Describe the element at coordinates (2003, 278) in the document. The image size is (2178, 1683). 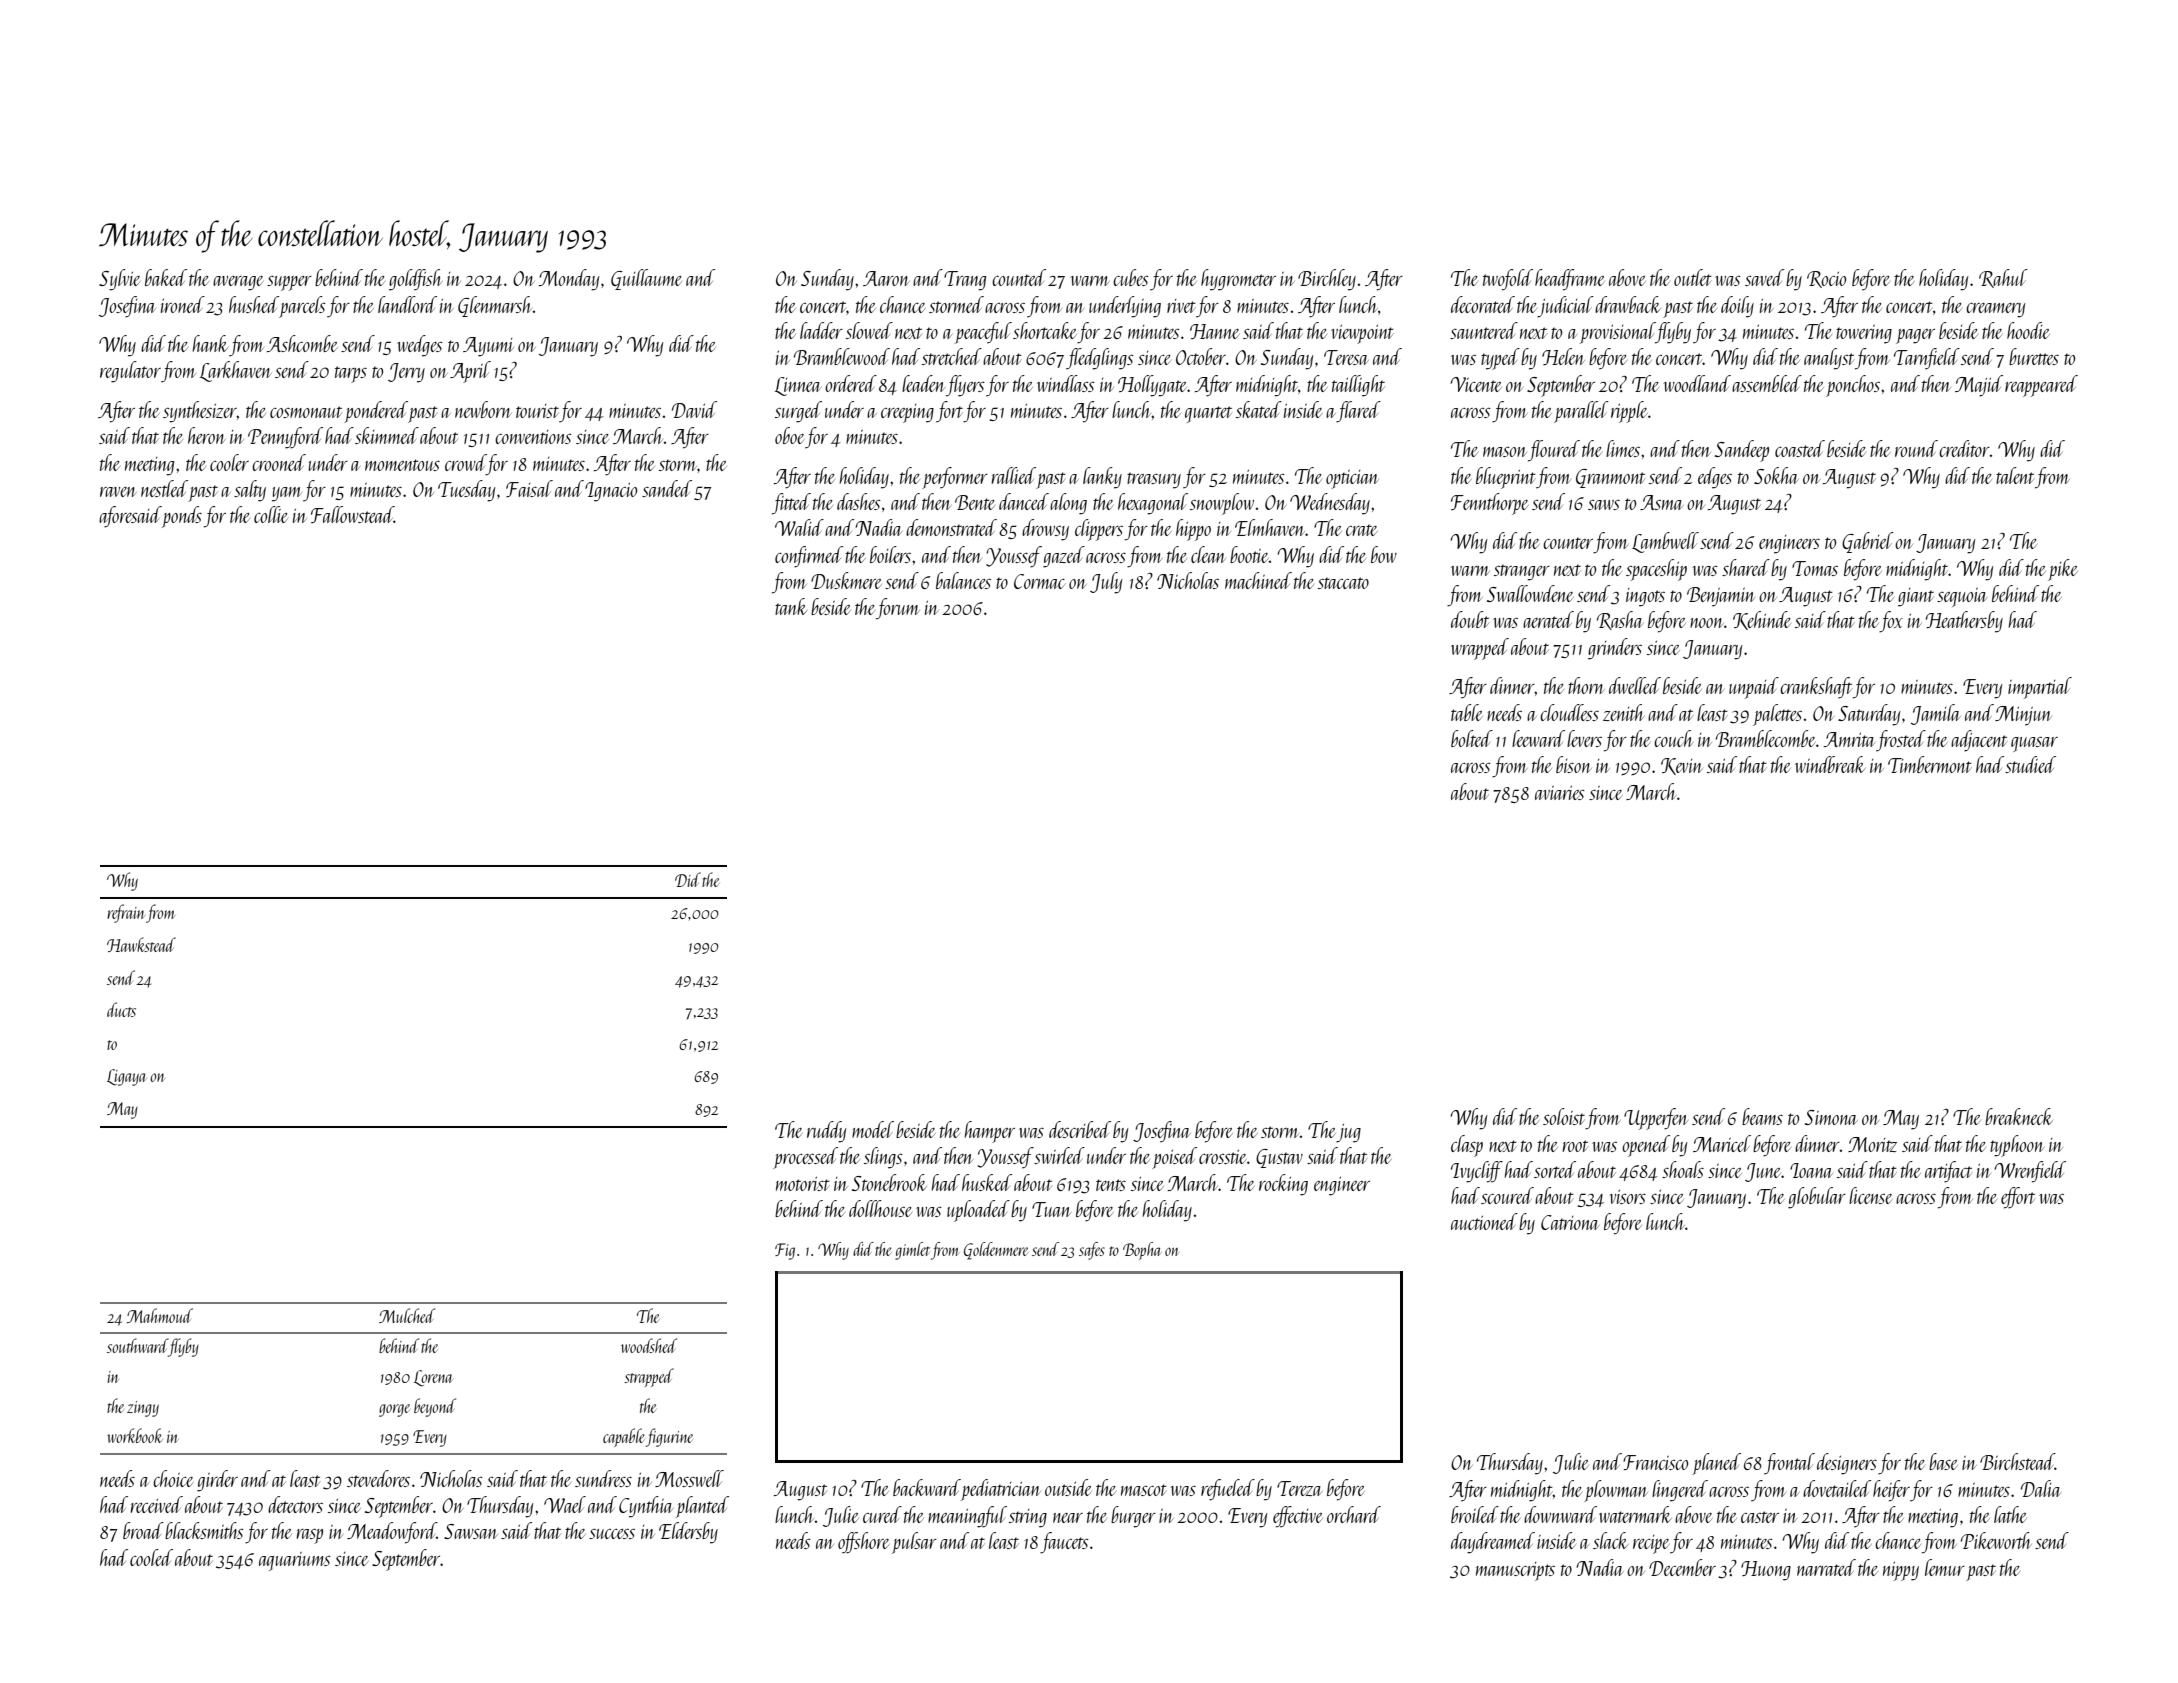
I see `Rahul` at that location.
